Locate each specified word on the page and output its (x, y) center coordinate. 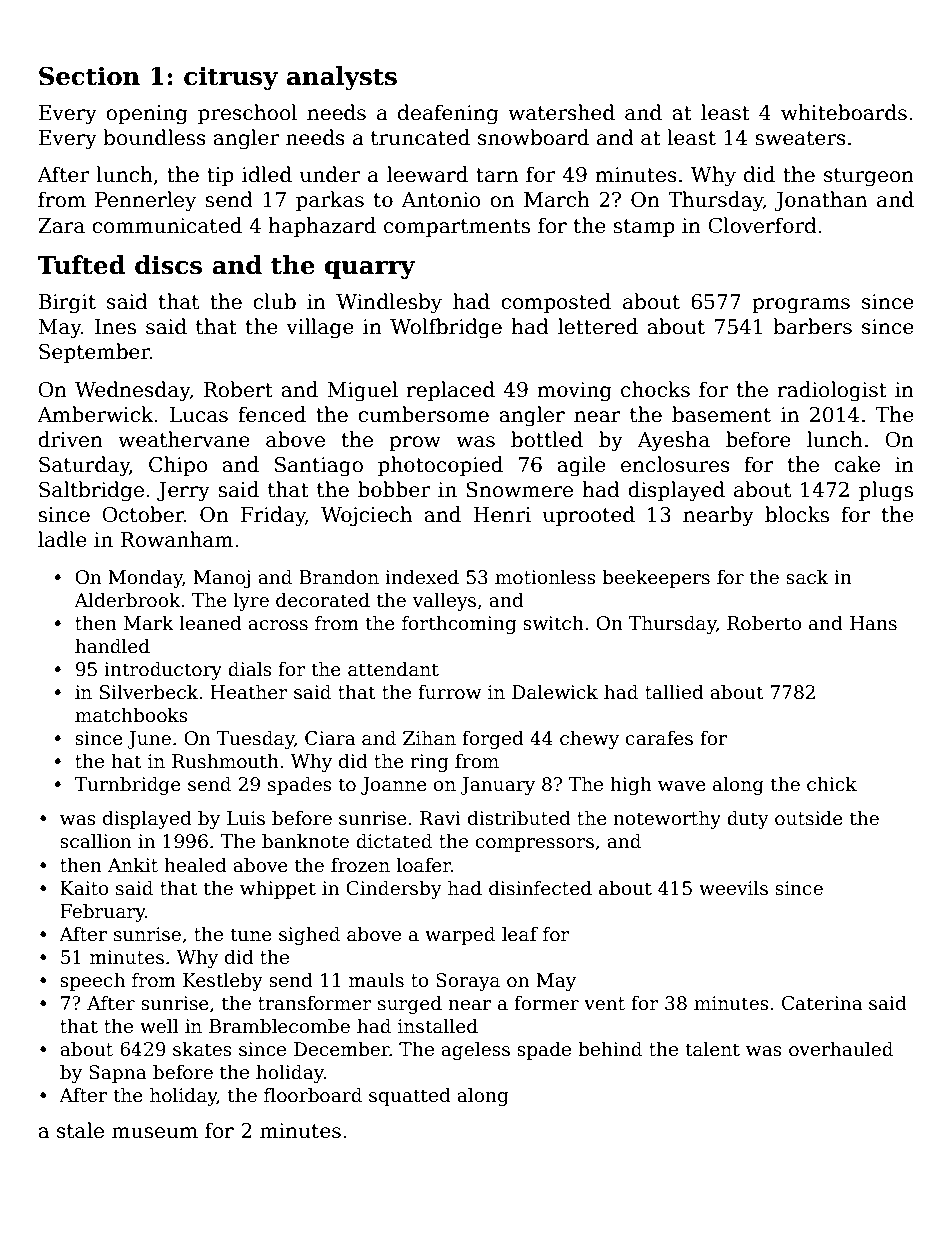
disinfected (540, 888)
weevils (733, 888)
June (149, 740)
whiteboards (844, 112)
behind (610, 1049)
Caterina (822, 1003)
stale (80, 1130)
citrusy (231, 78)
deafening (448, 114)
